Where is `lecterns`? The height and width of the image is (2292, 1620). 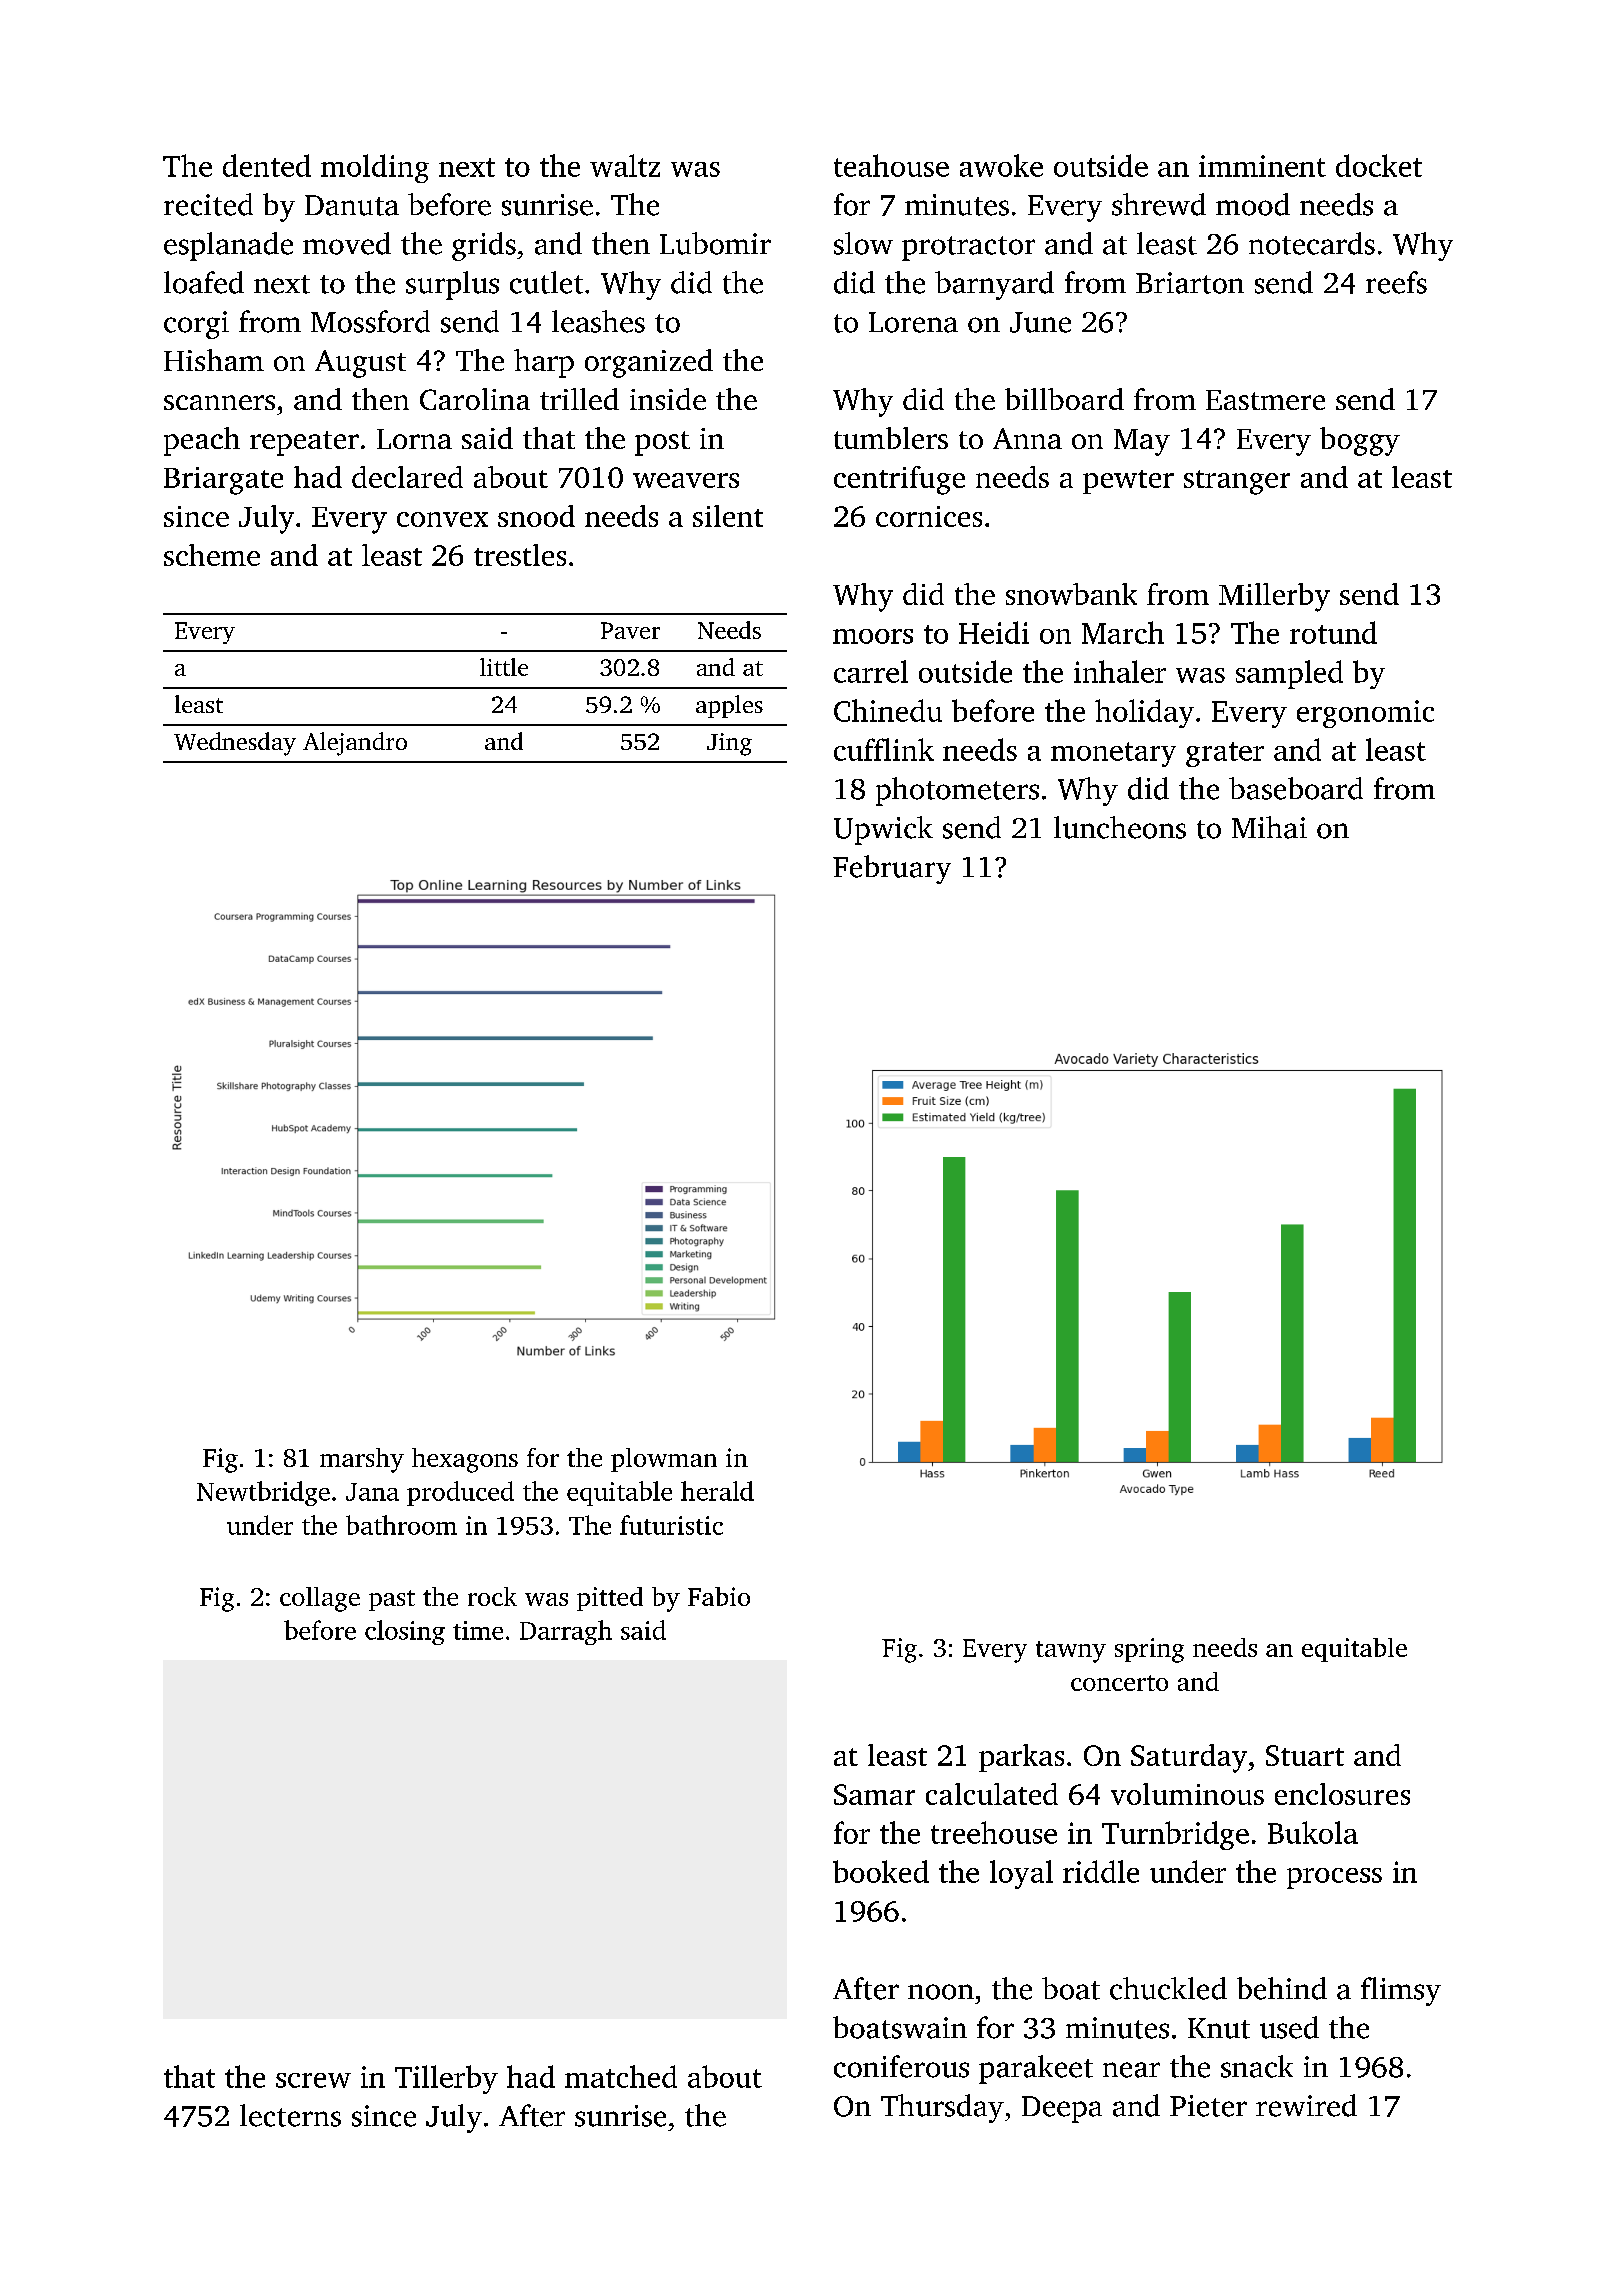
lecterns is located at coordinates (290, 2115).
